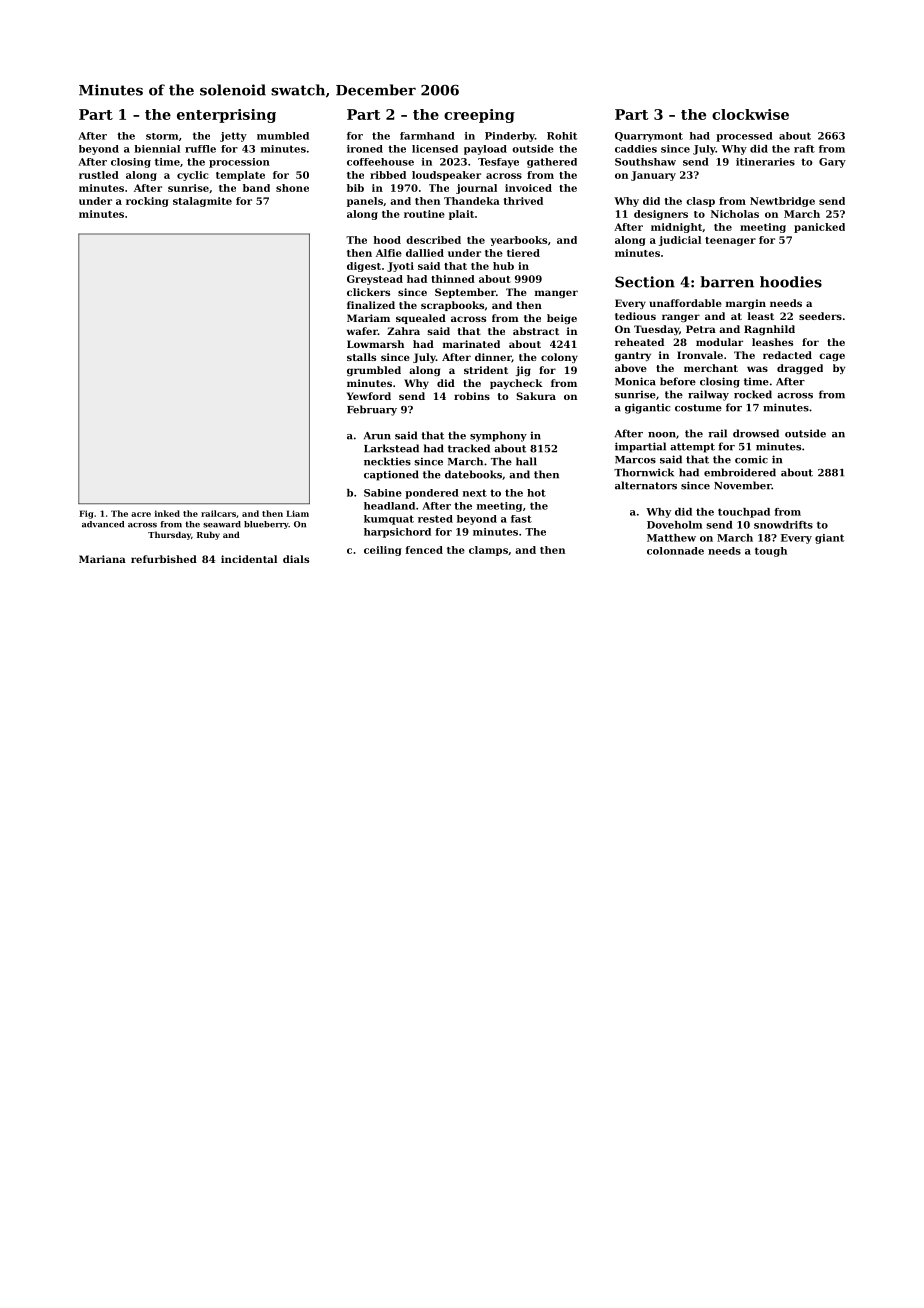 This screenshot has height=1308, width=924. I want to click on grumbled, so click(374, 371).
